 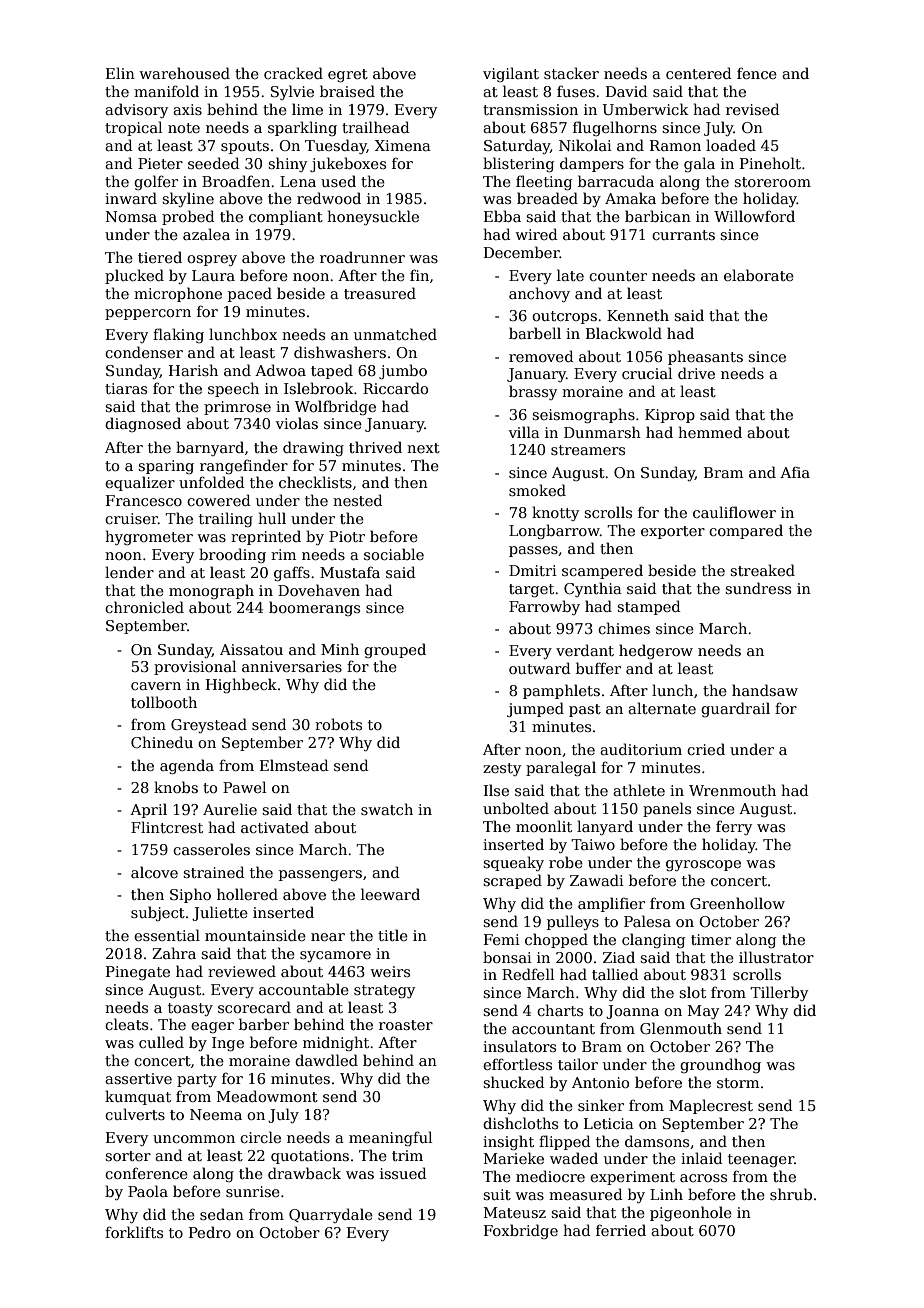 I want to click on thrived, so click(x=375, y=447).
